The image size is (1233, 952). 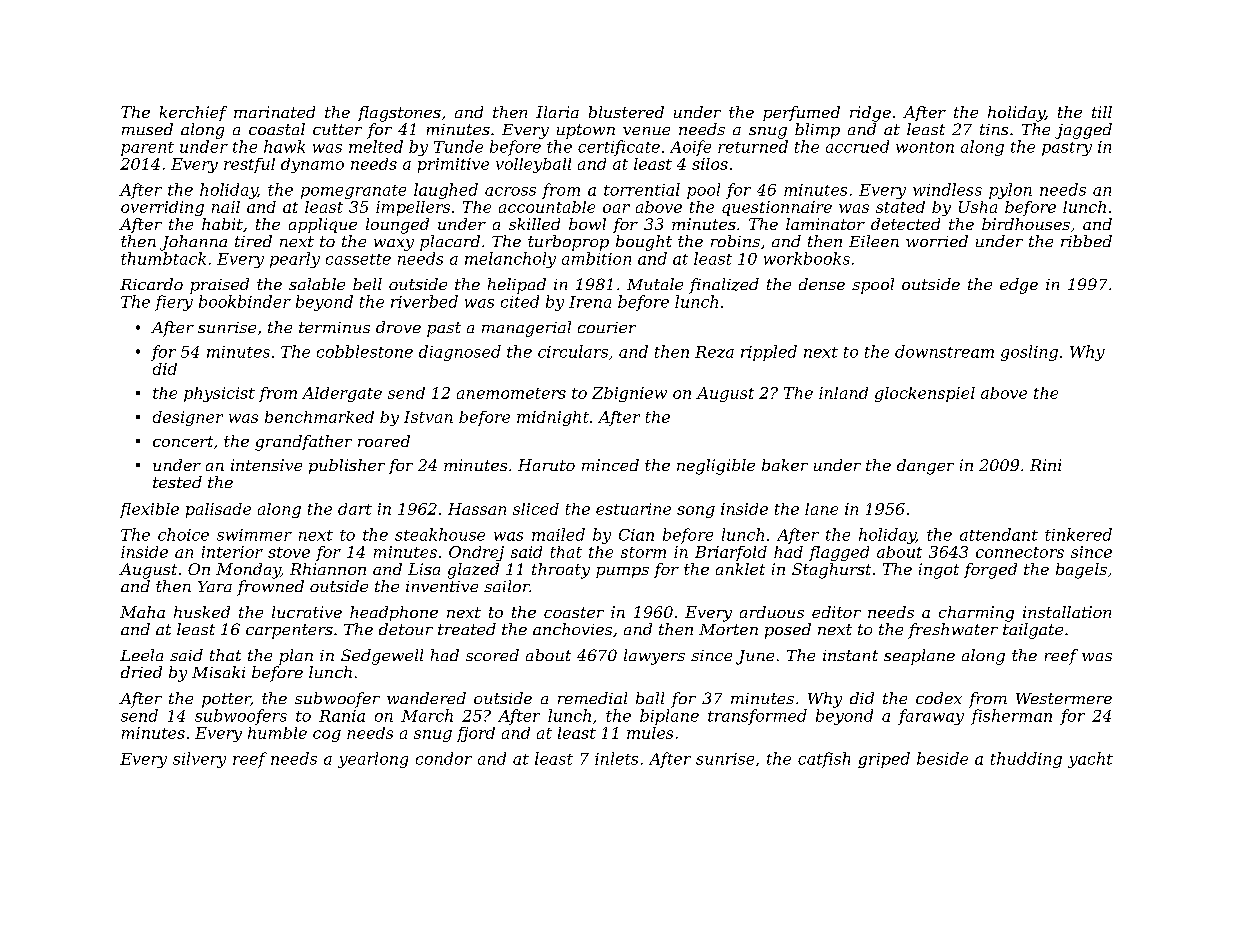 What do you see at coordinates (655, 284) in the screenshot?
I see `Mutale` at bounding box center [655, 284].
